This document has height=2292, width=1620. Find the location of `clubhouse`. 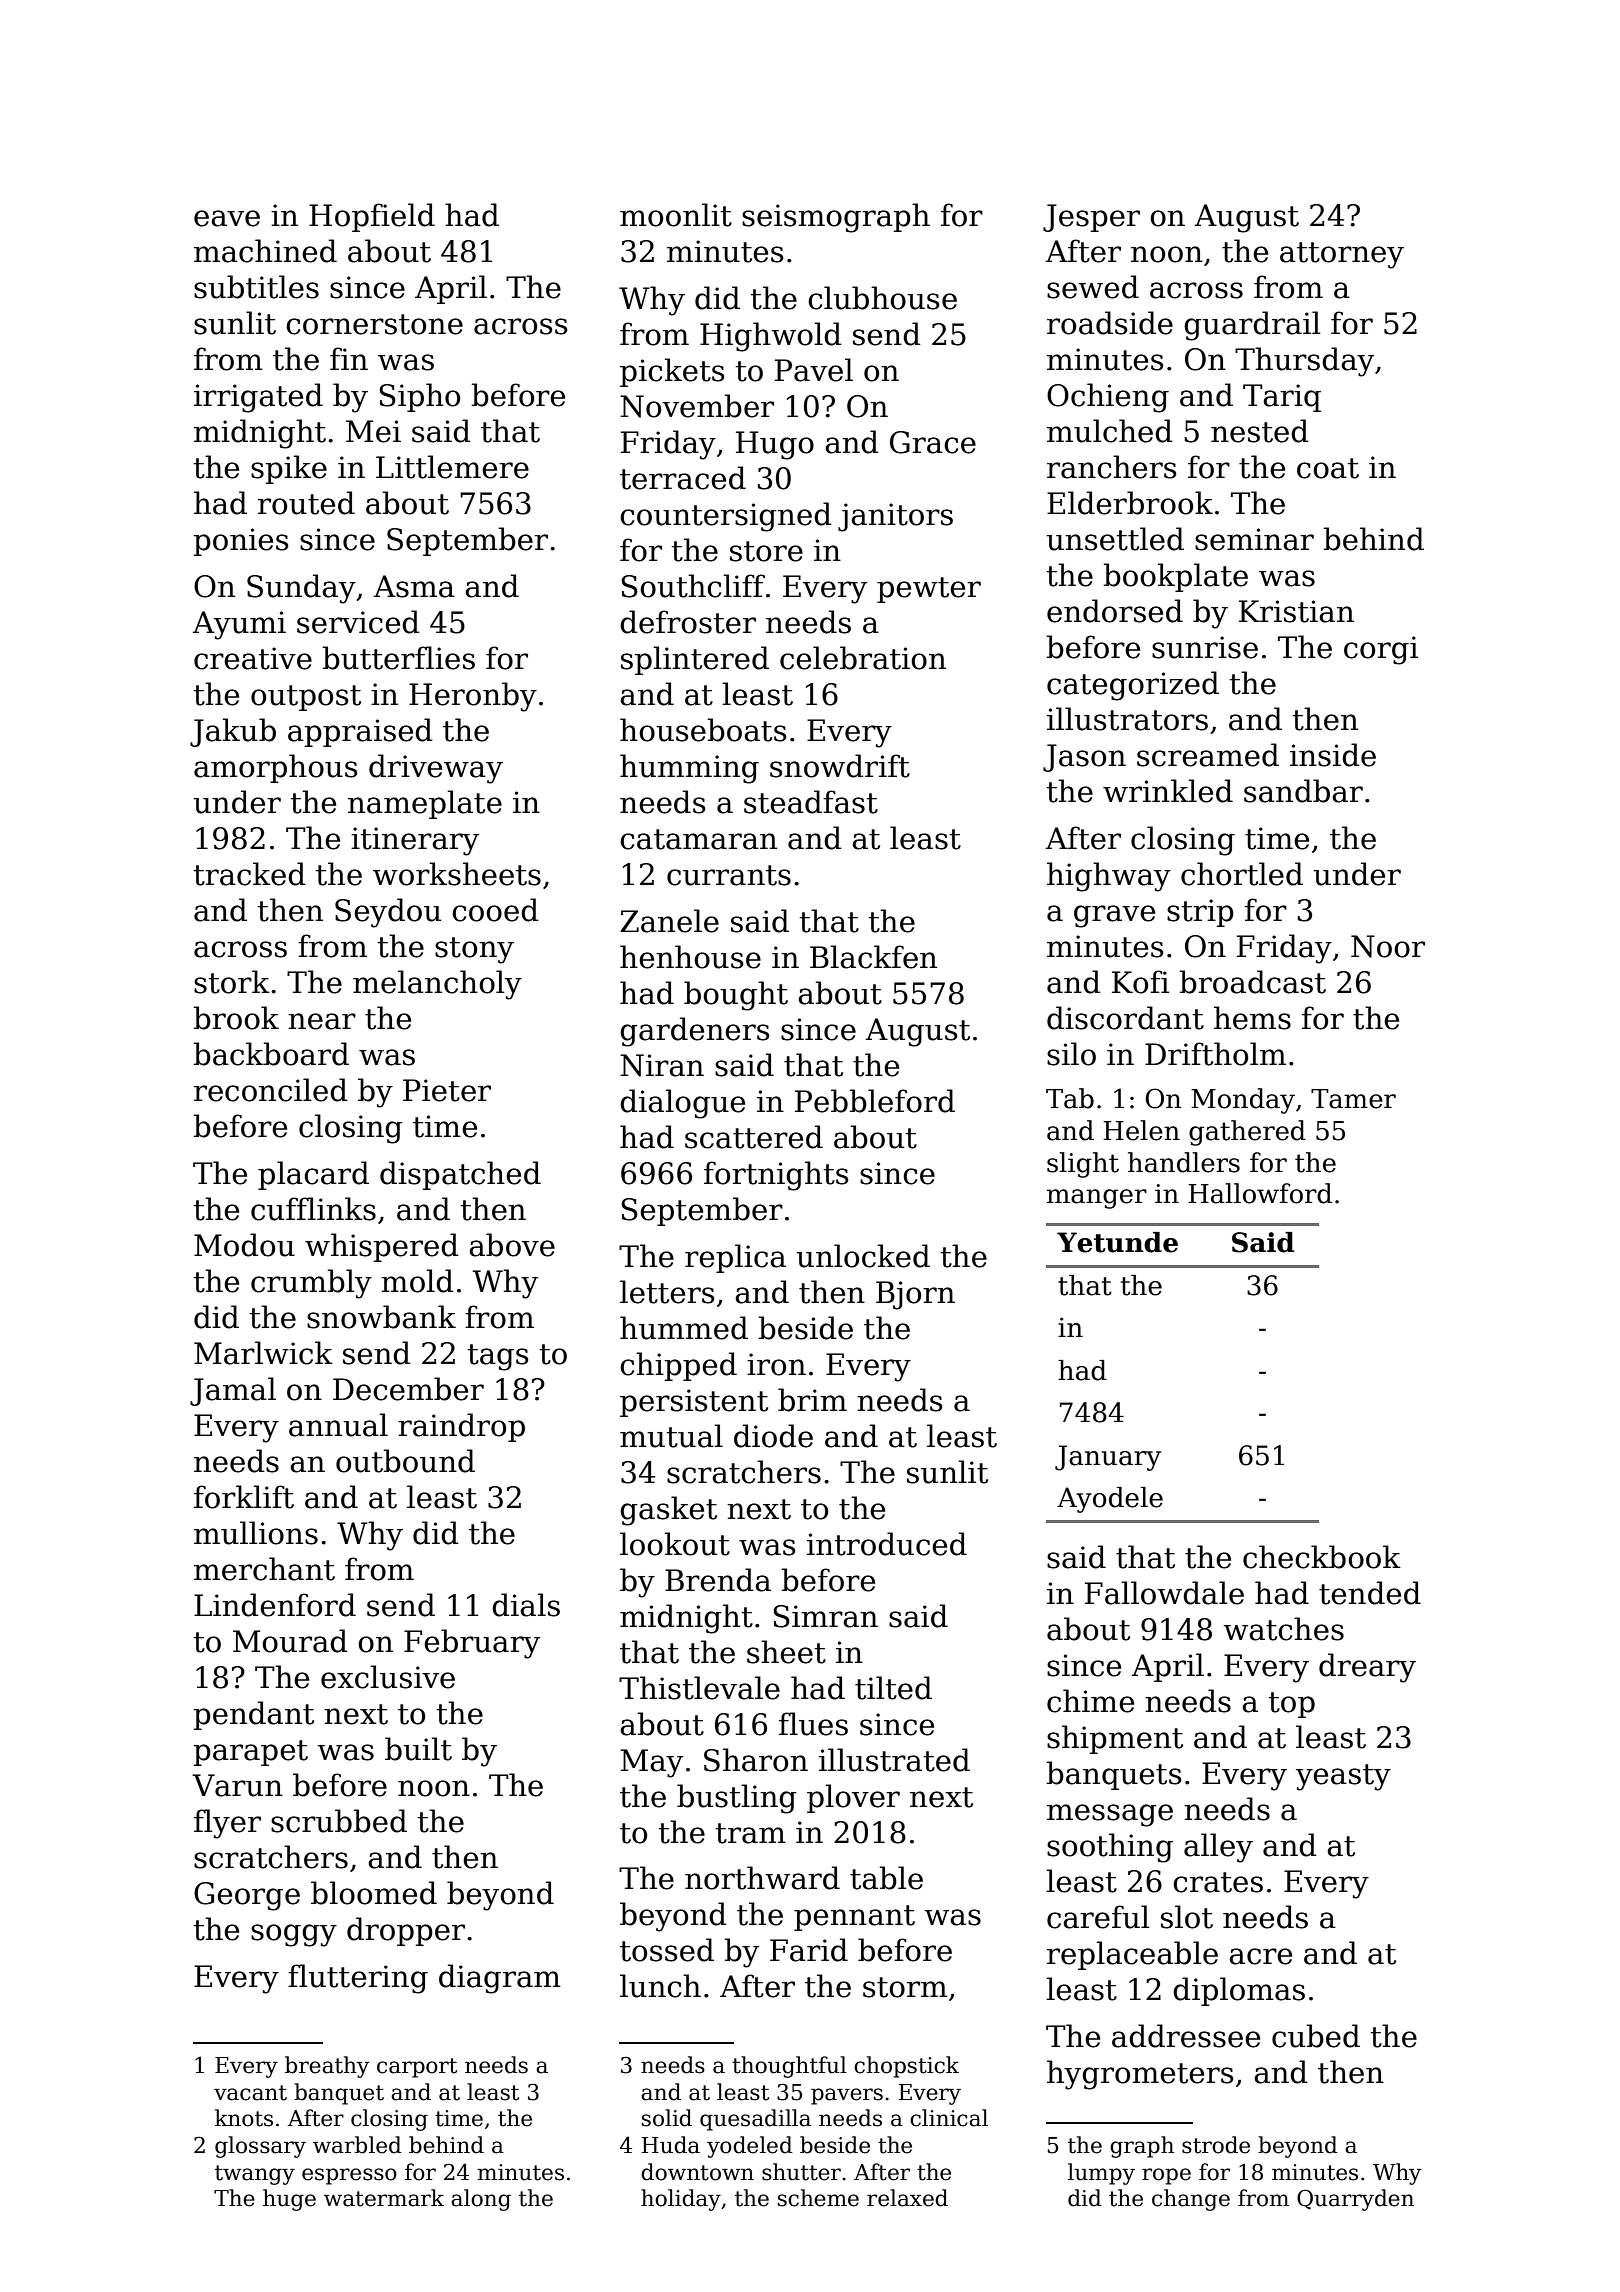

clubhouse is located at coordinates (882, 298).
